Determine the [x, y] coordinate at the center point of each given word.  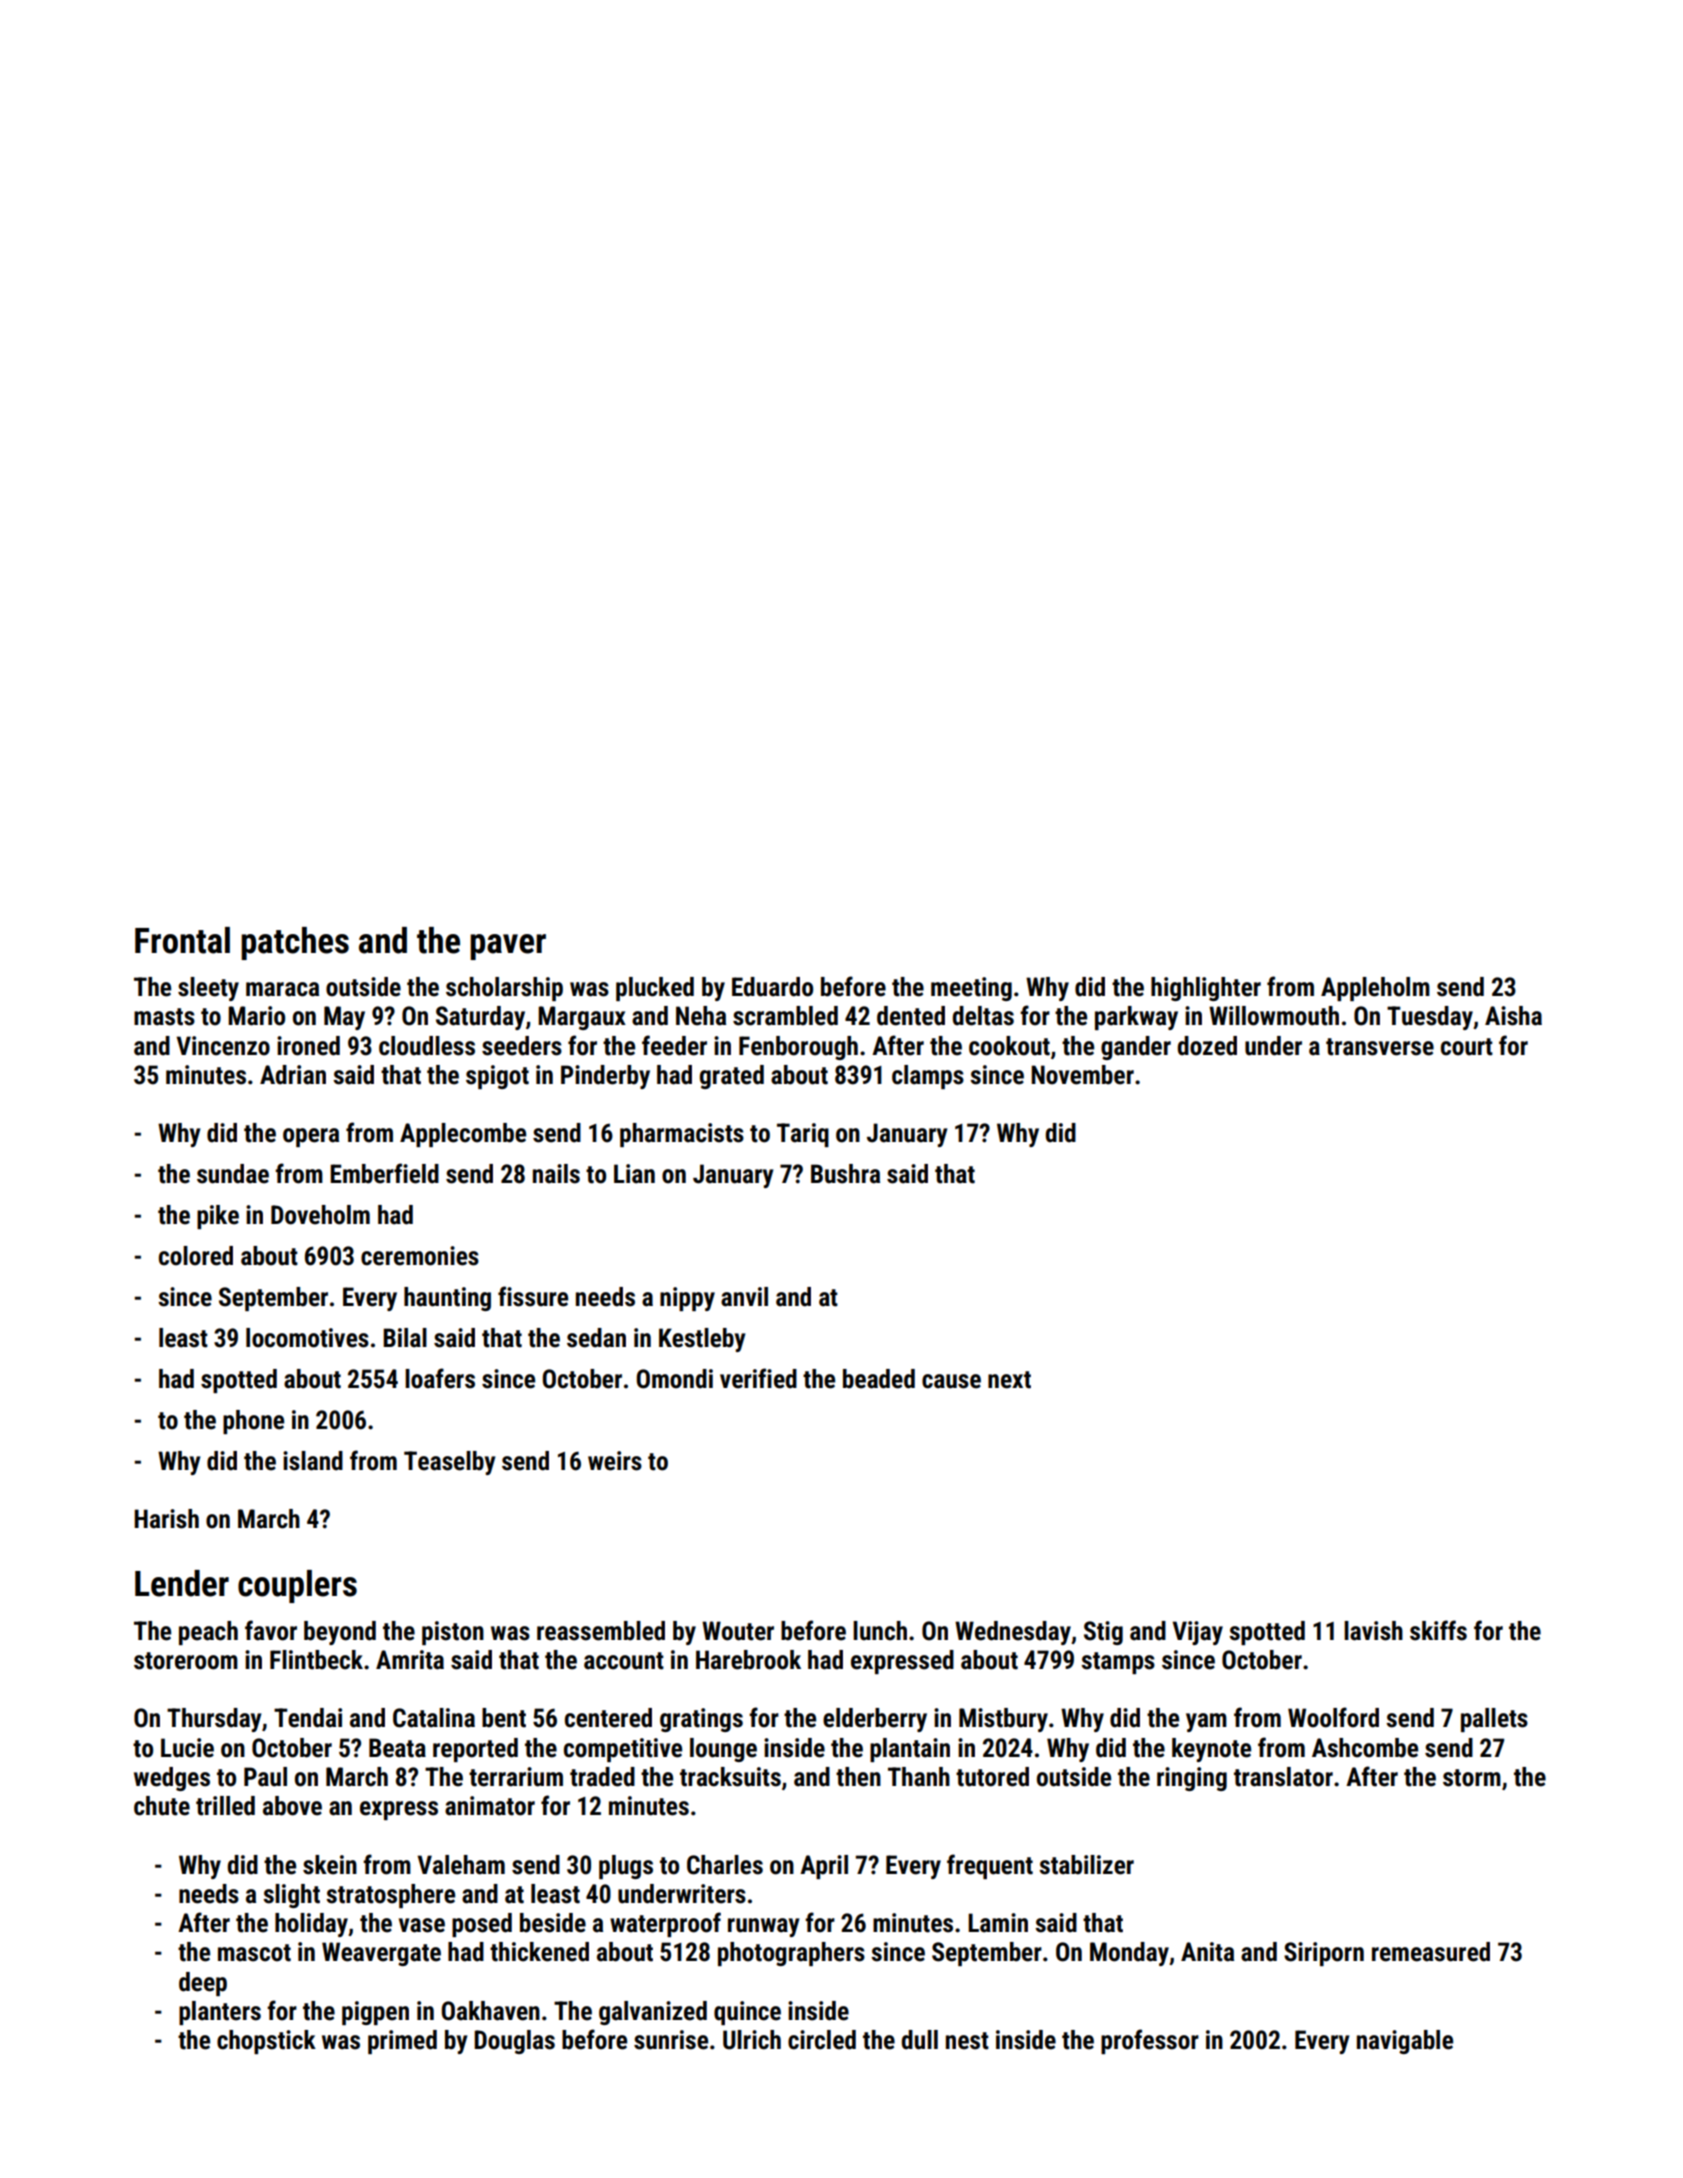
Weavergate [381, 1954]
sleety [208, 989]
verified [758, 1378]
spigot [497, 1077]
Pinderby [605, 1077]
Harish [166, 1519]
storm [1472, 1778]
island [313, 1461]
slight [291, 1896]
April [824, 1867]
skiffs [1438, 1630]
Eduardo [772, 987]
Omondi [674, 1379]
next [1009, 1380]
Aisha [1513, 1016]
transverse [1380, 1047]
